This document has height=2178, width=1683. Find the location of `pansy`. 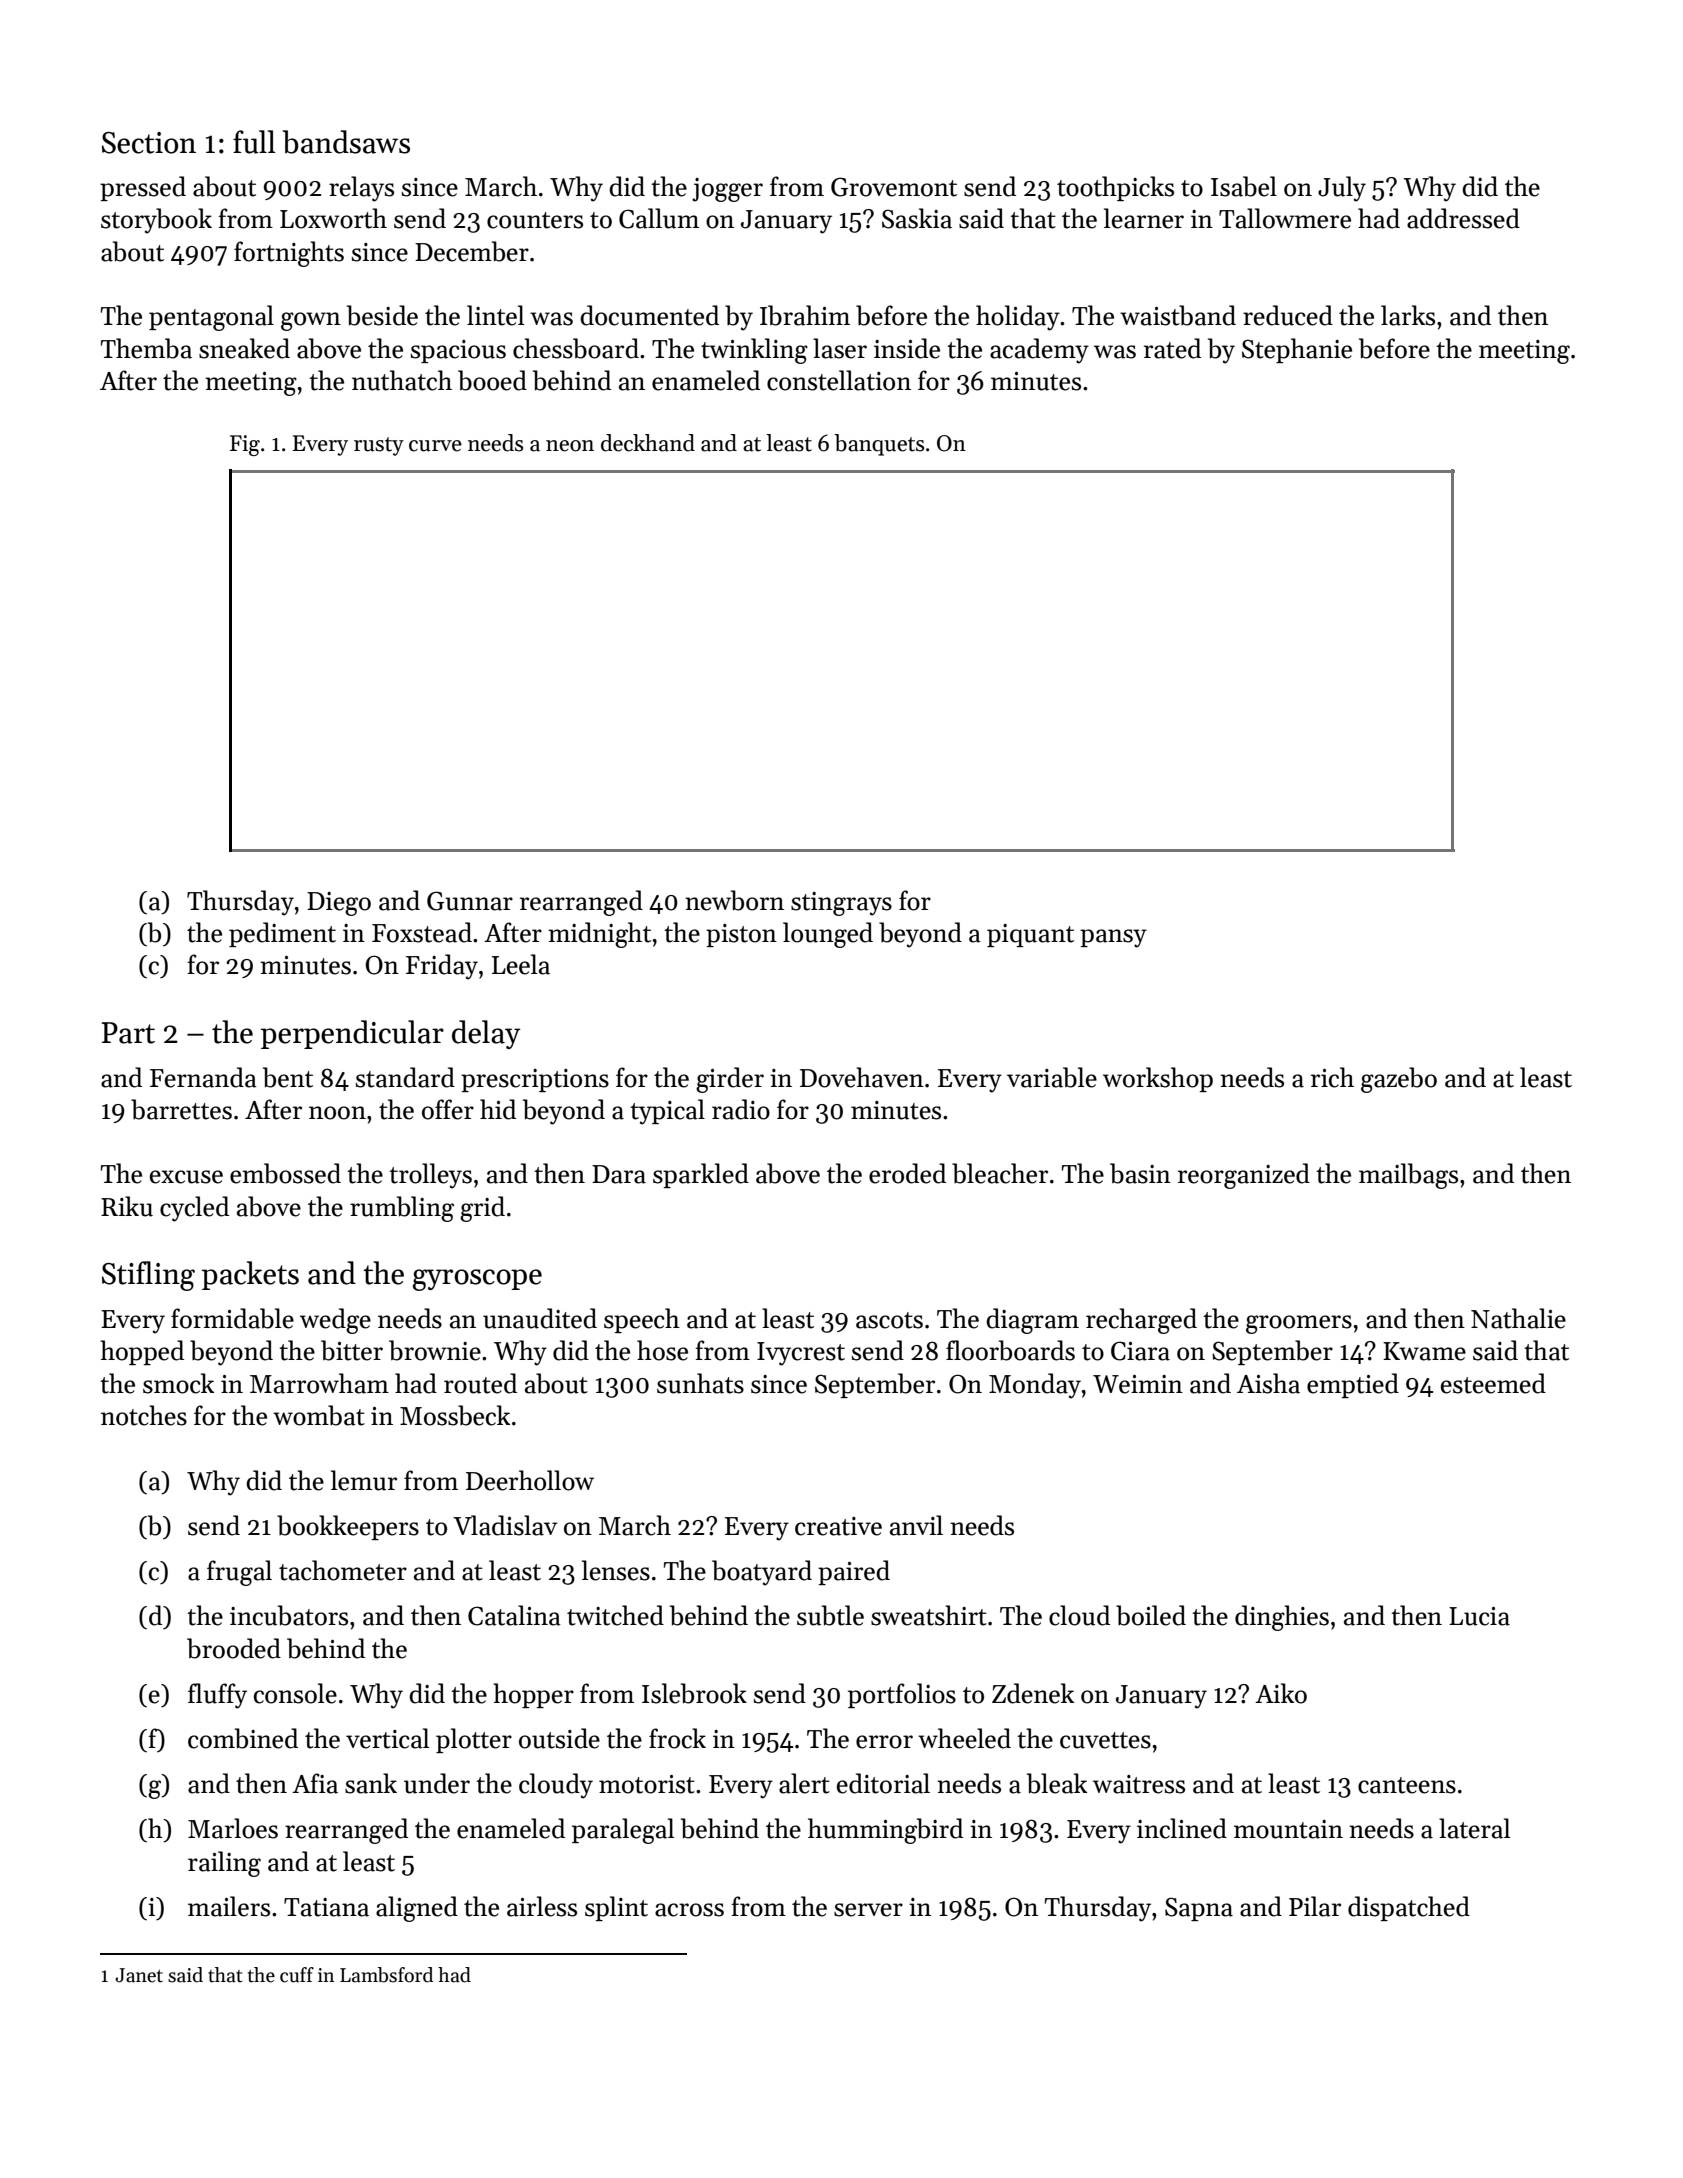

pansy is located at coordinates (1113, 938).
